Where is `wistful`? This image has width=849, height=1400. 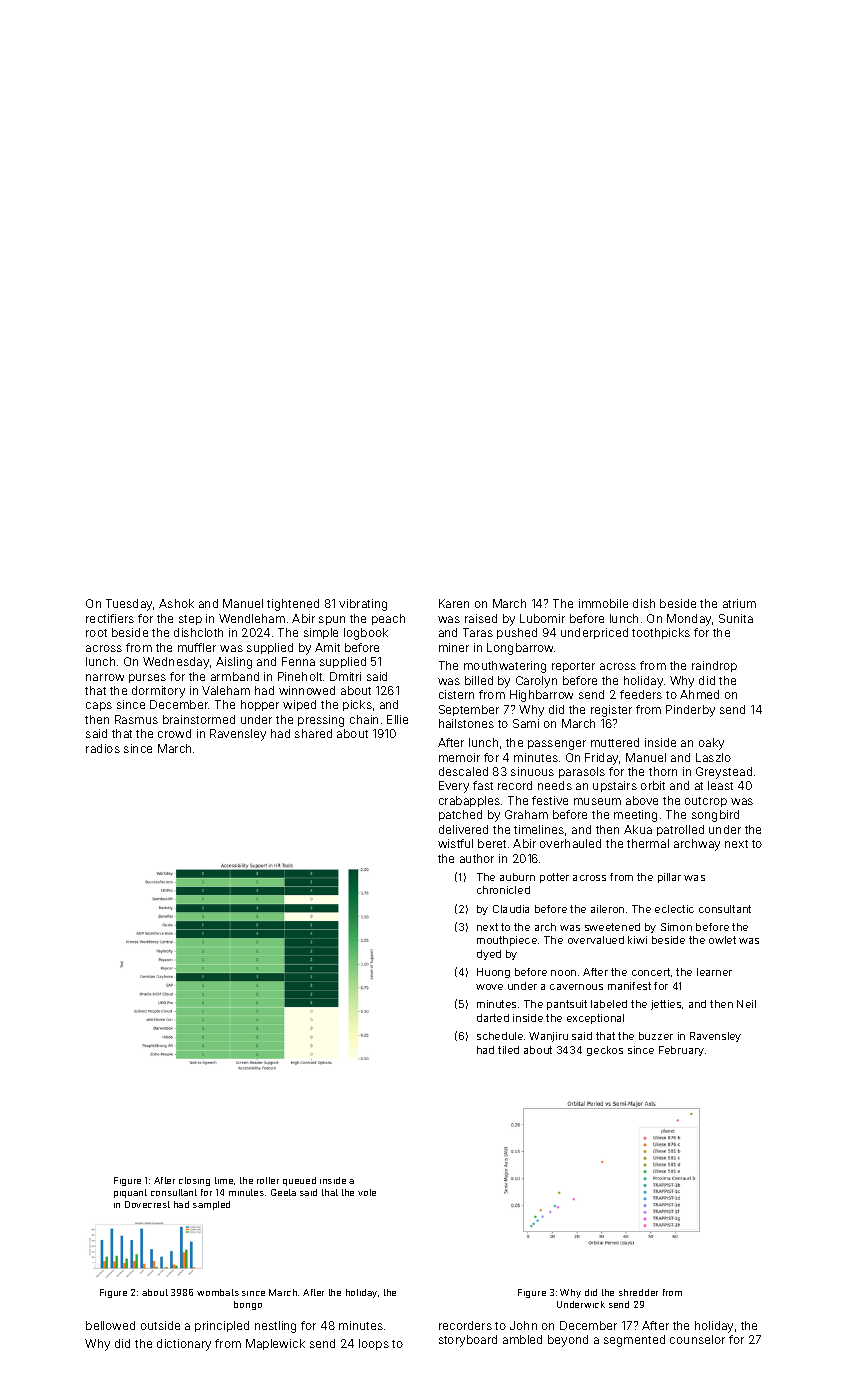 wistful is located at coordinates (455, 843).
